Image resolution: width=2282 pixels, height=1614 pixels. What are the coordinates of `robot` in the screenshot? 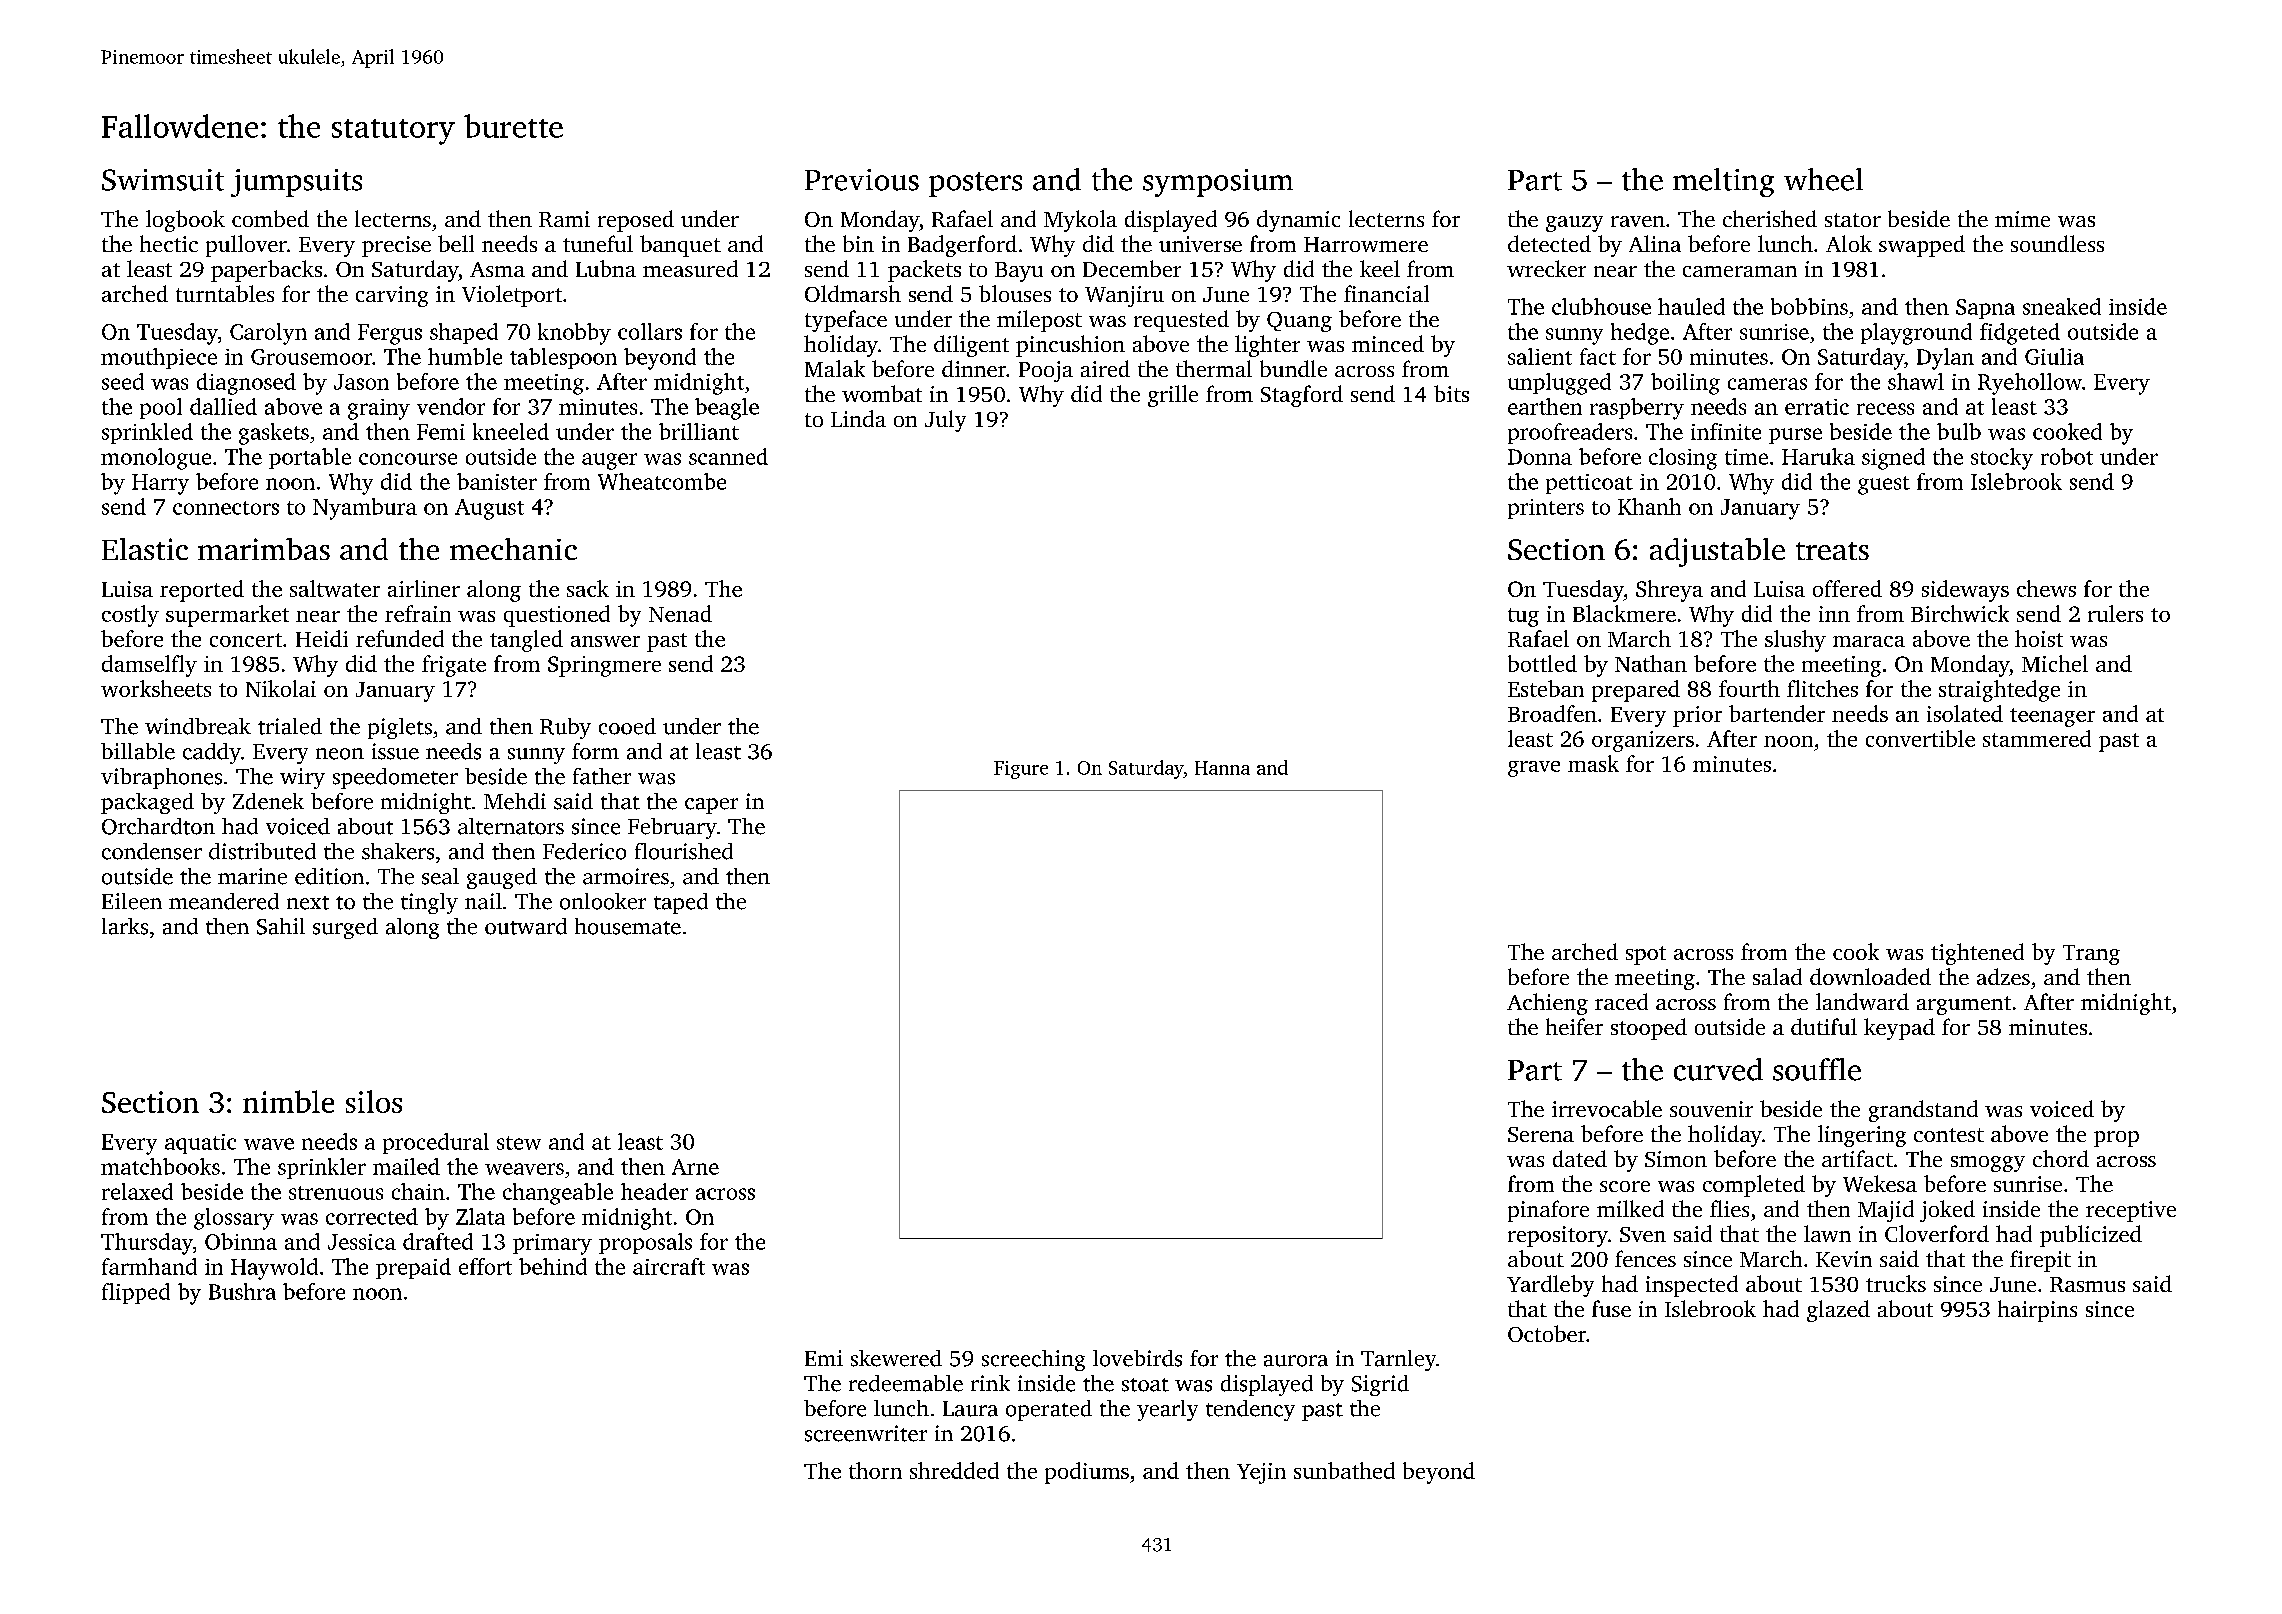 It's located at (2067, 456).
